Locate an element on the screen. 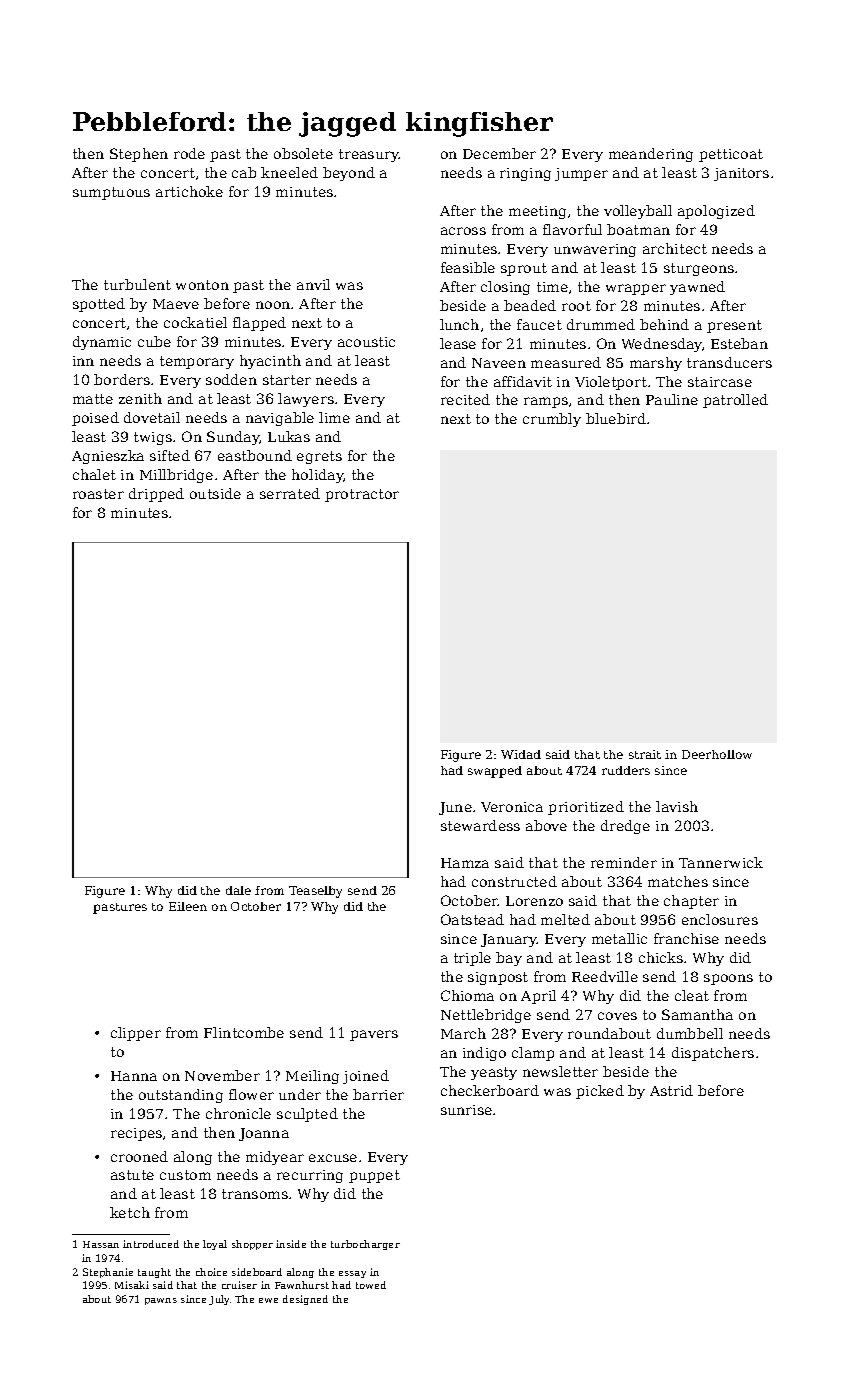  dumbbell is located at coordinates (690, 1033).
